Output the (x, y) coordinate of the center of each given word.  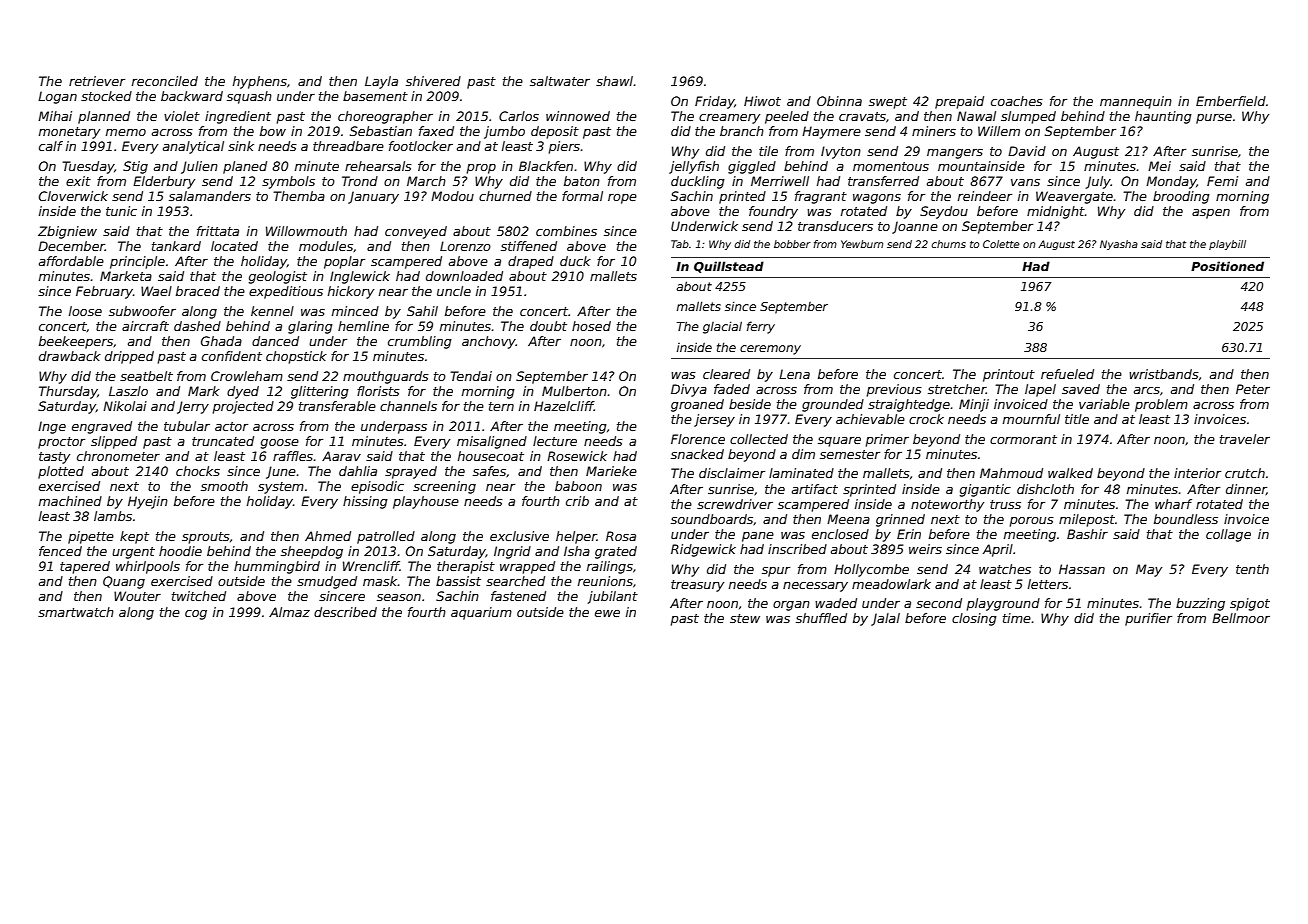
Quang (124, 582)
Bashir (1087, 534)
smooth (224, 486)
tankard (176, 246)
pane (758, 537)
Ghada (221, 341)
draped (531, 262)
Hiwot (762, 101)
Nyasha (1119, 245)
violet (182, 116)
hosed (591, 326)
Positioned (1227, 266)
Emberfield (1231, 101)
